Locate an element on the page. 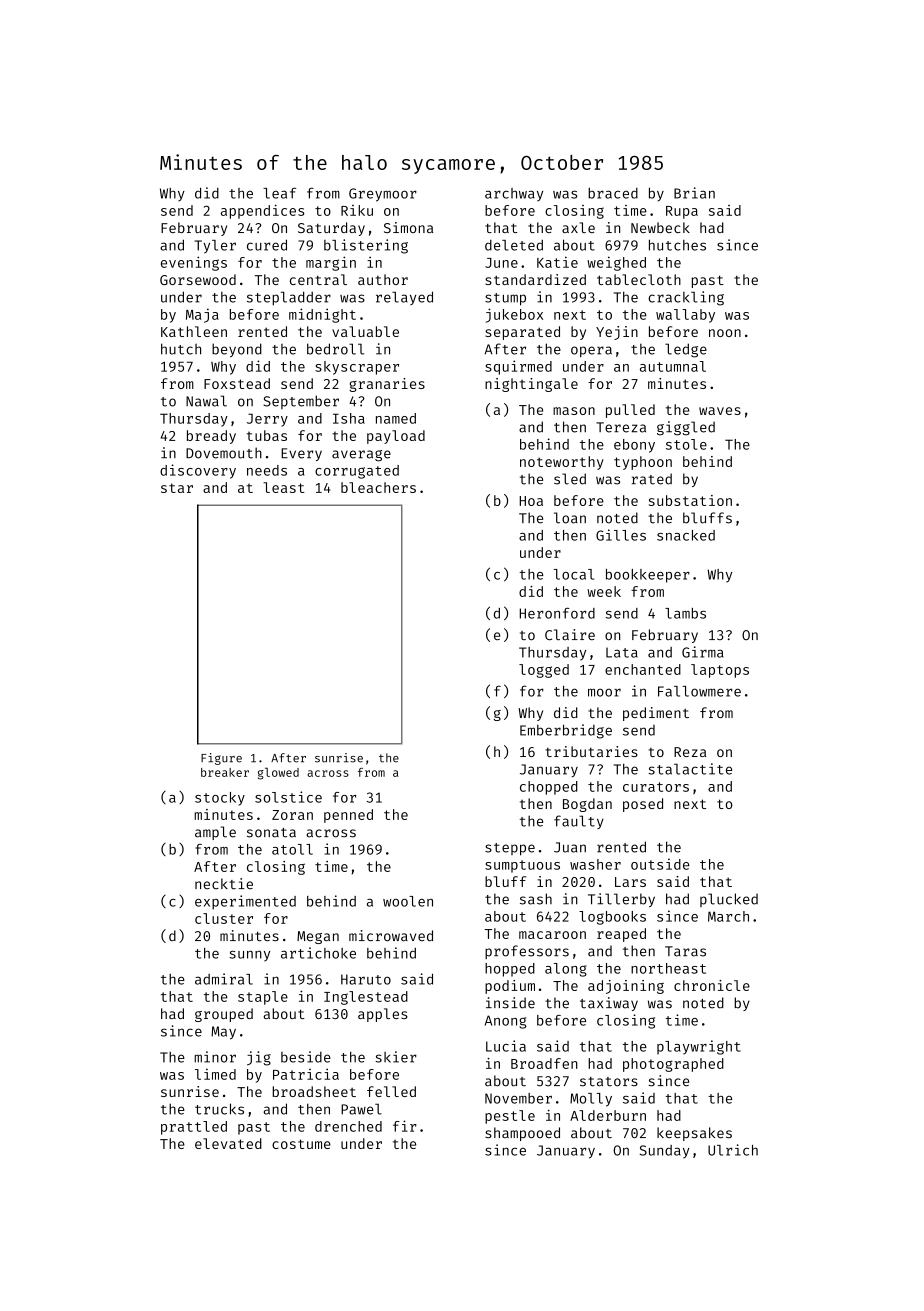 This document has width=924, height=1311. fir is located at coordinates (405, 1126).
